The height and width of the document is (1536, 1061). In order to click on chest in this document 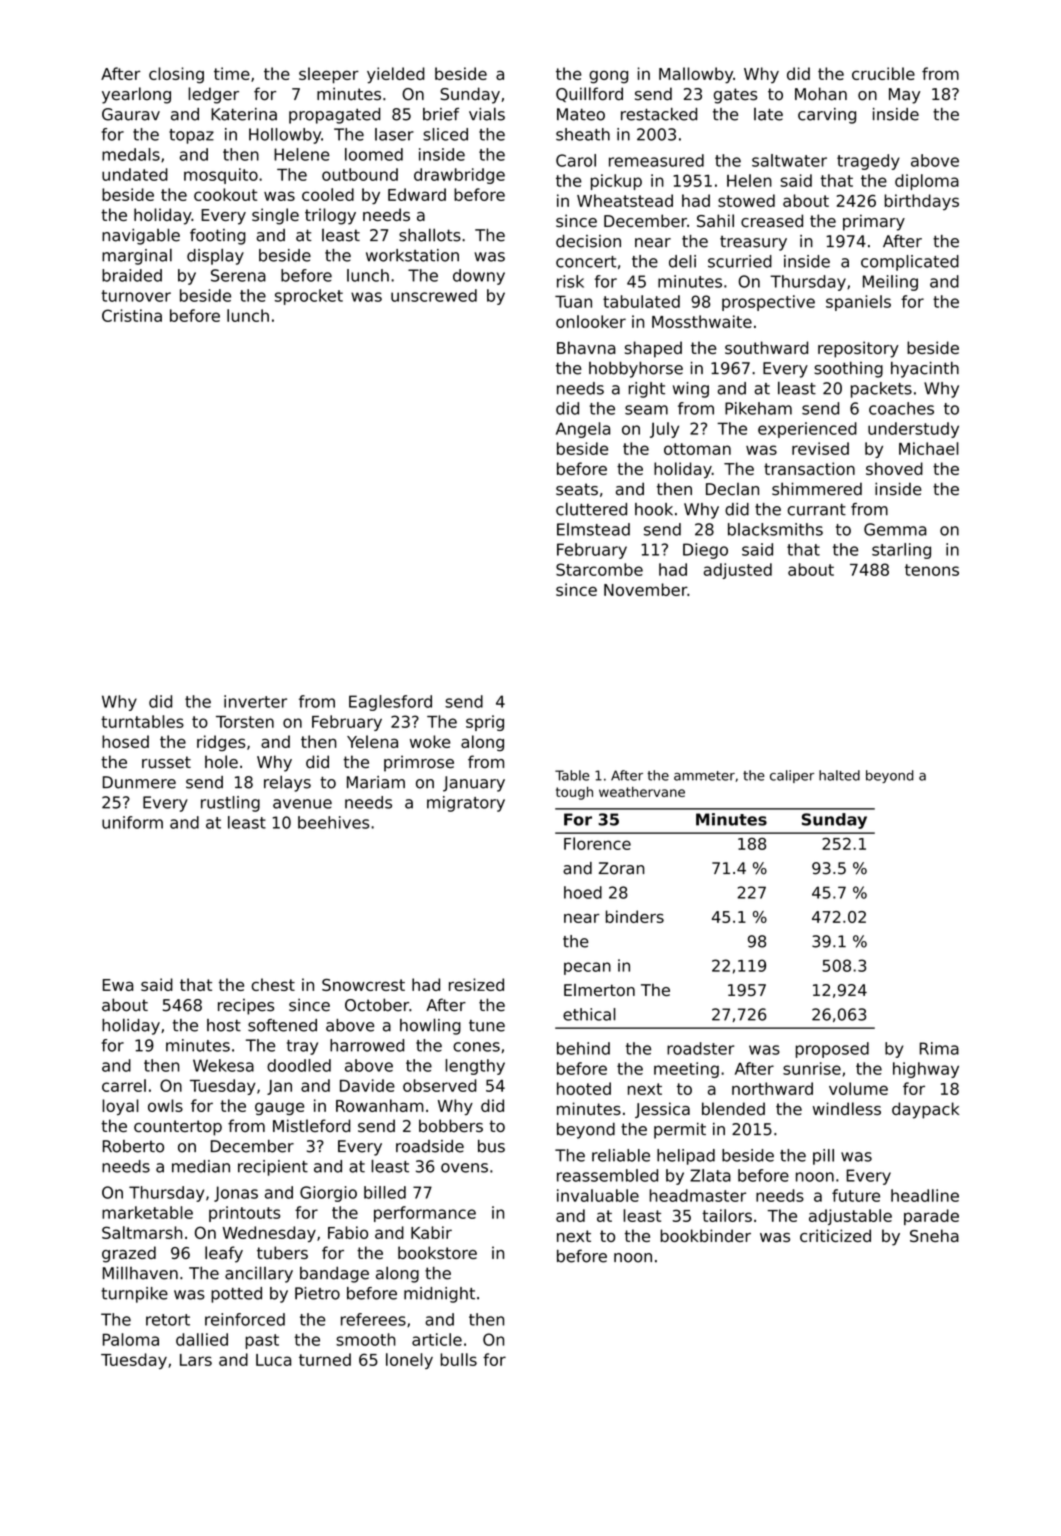, I will do `click(273, 984)`.
